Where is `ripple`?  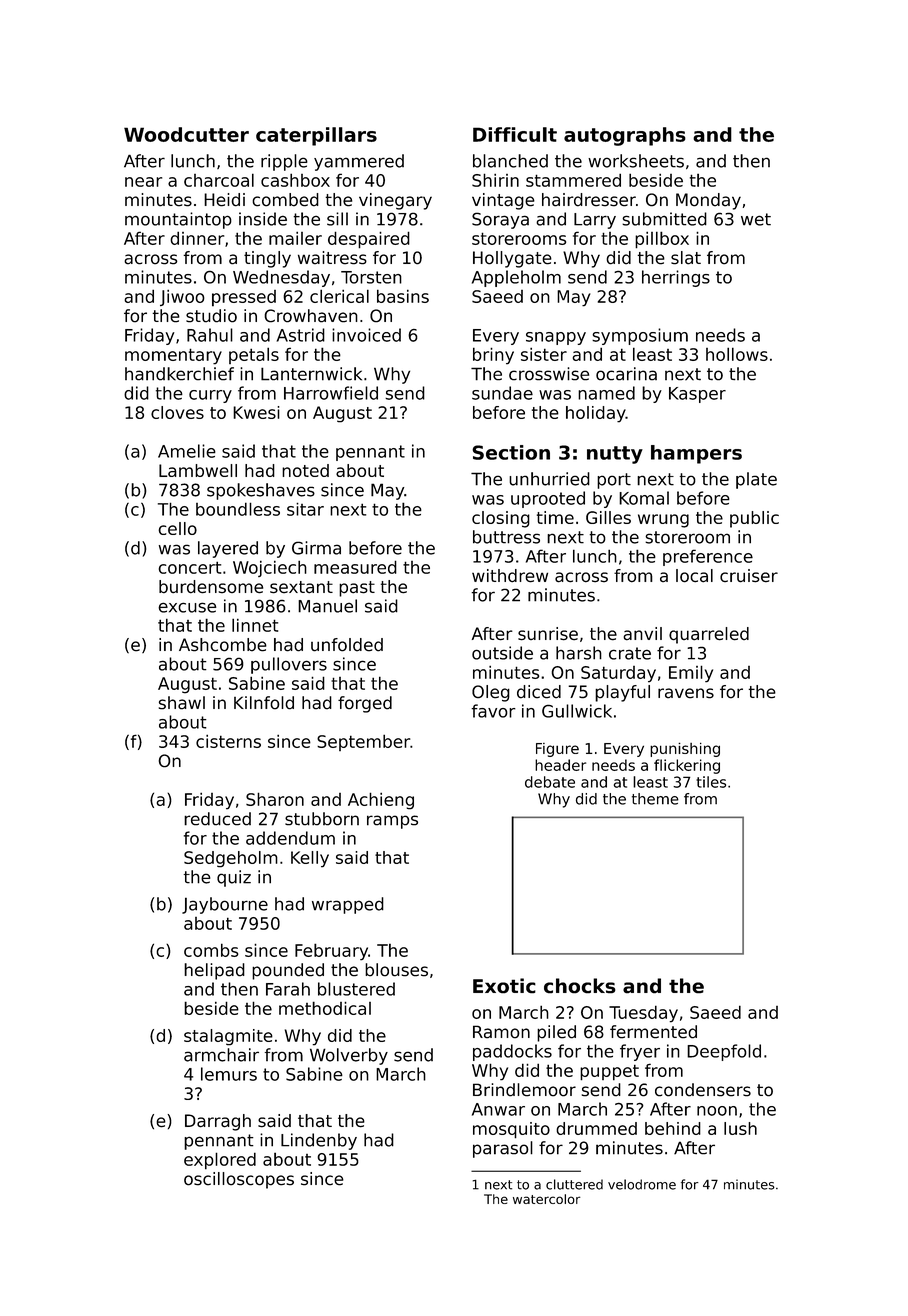 ripple is located at coordinates (284, 162).
